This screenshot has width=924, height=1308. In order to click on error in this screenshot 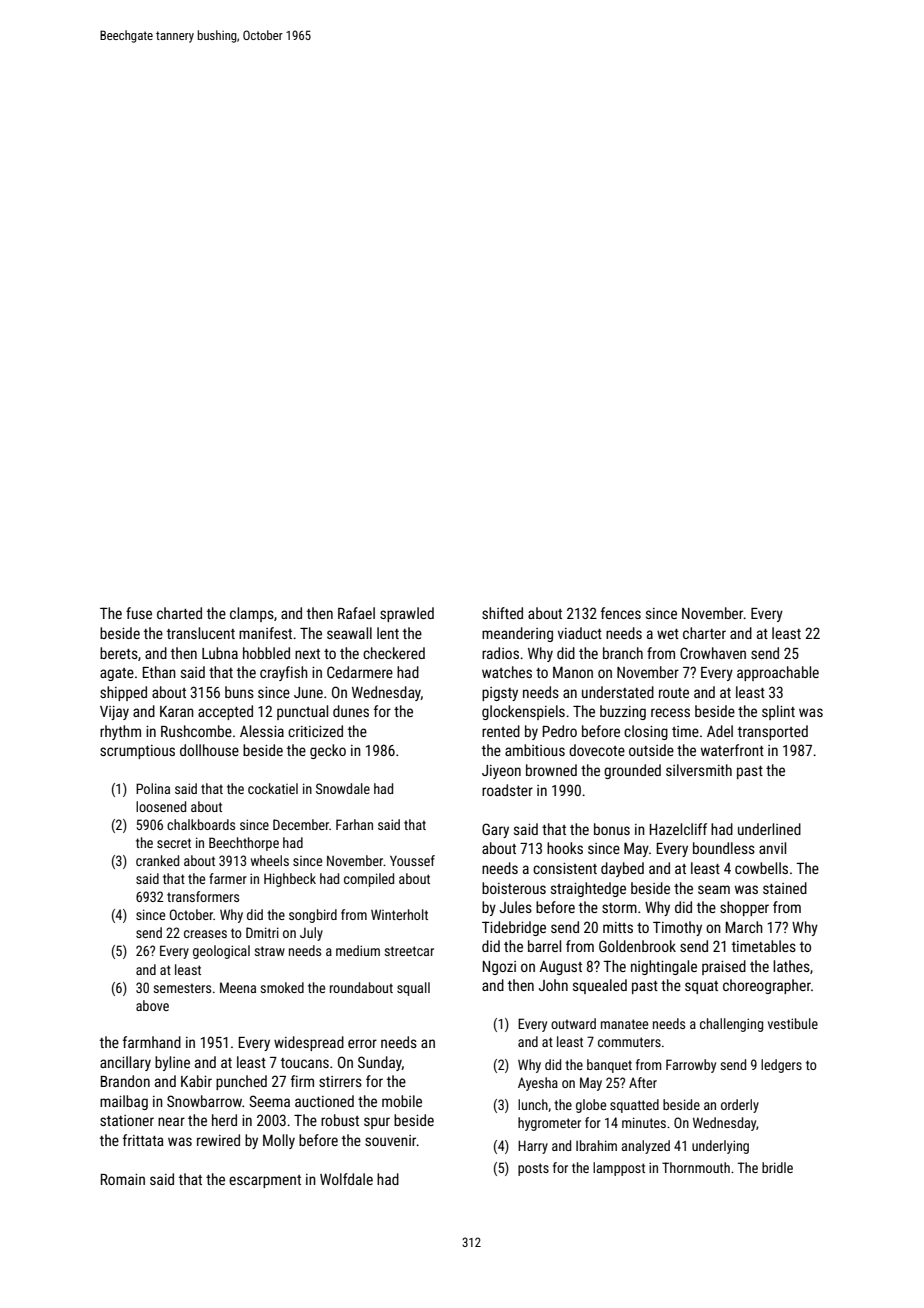, I will do `click(362, 1043)`.
